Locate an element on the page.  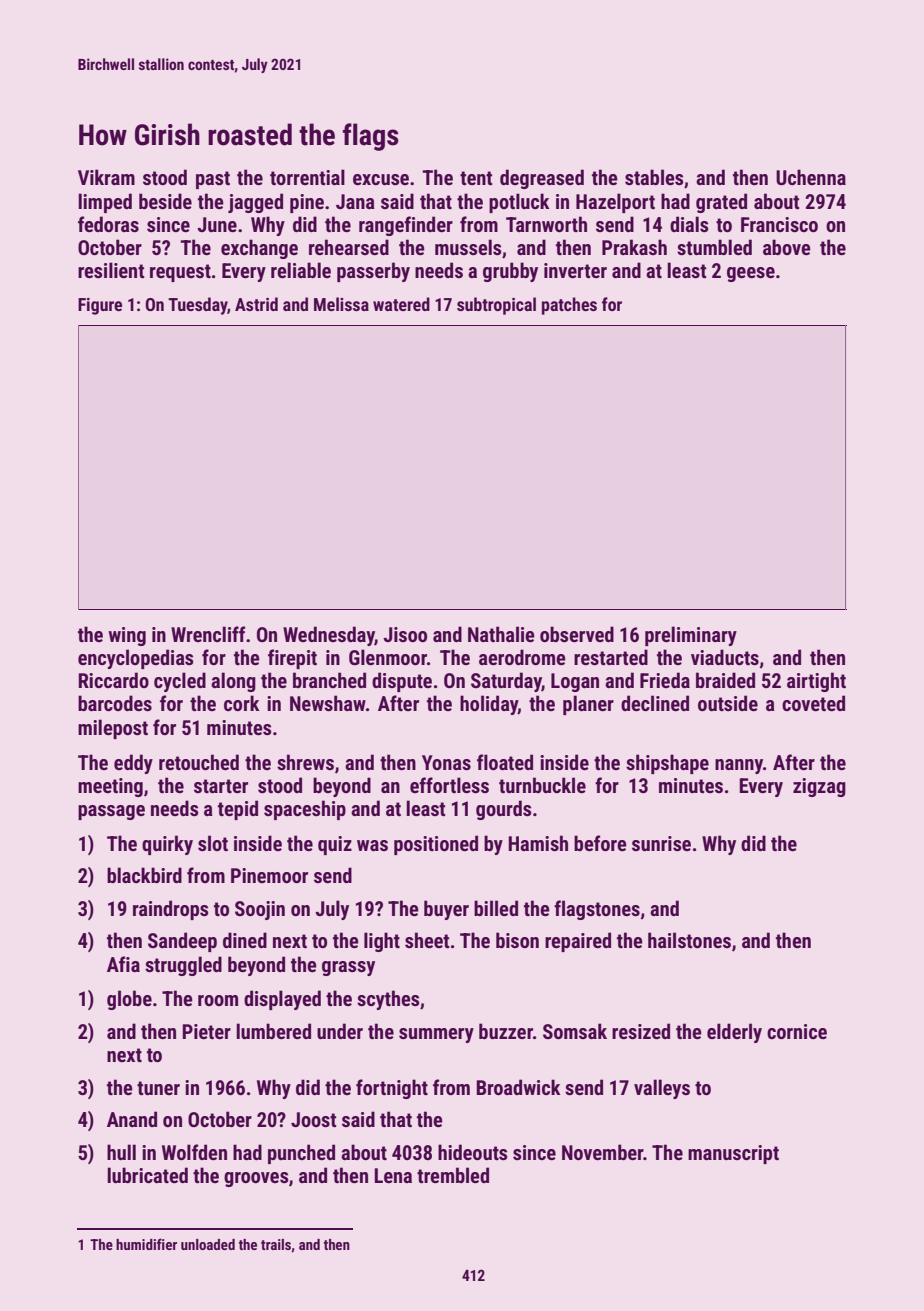
Anand is located at coordinates (132, 1119).
